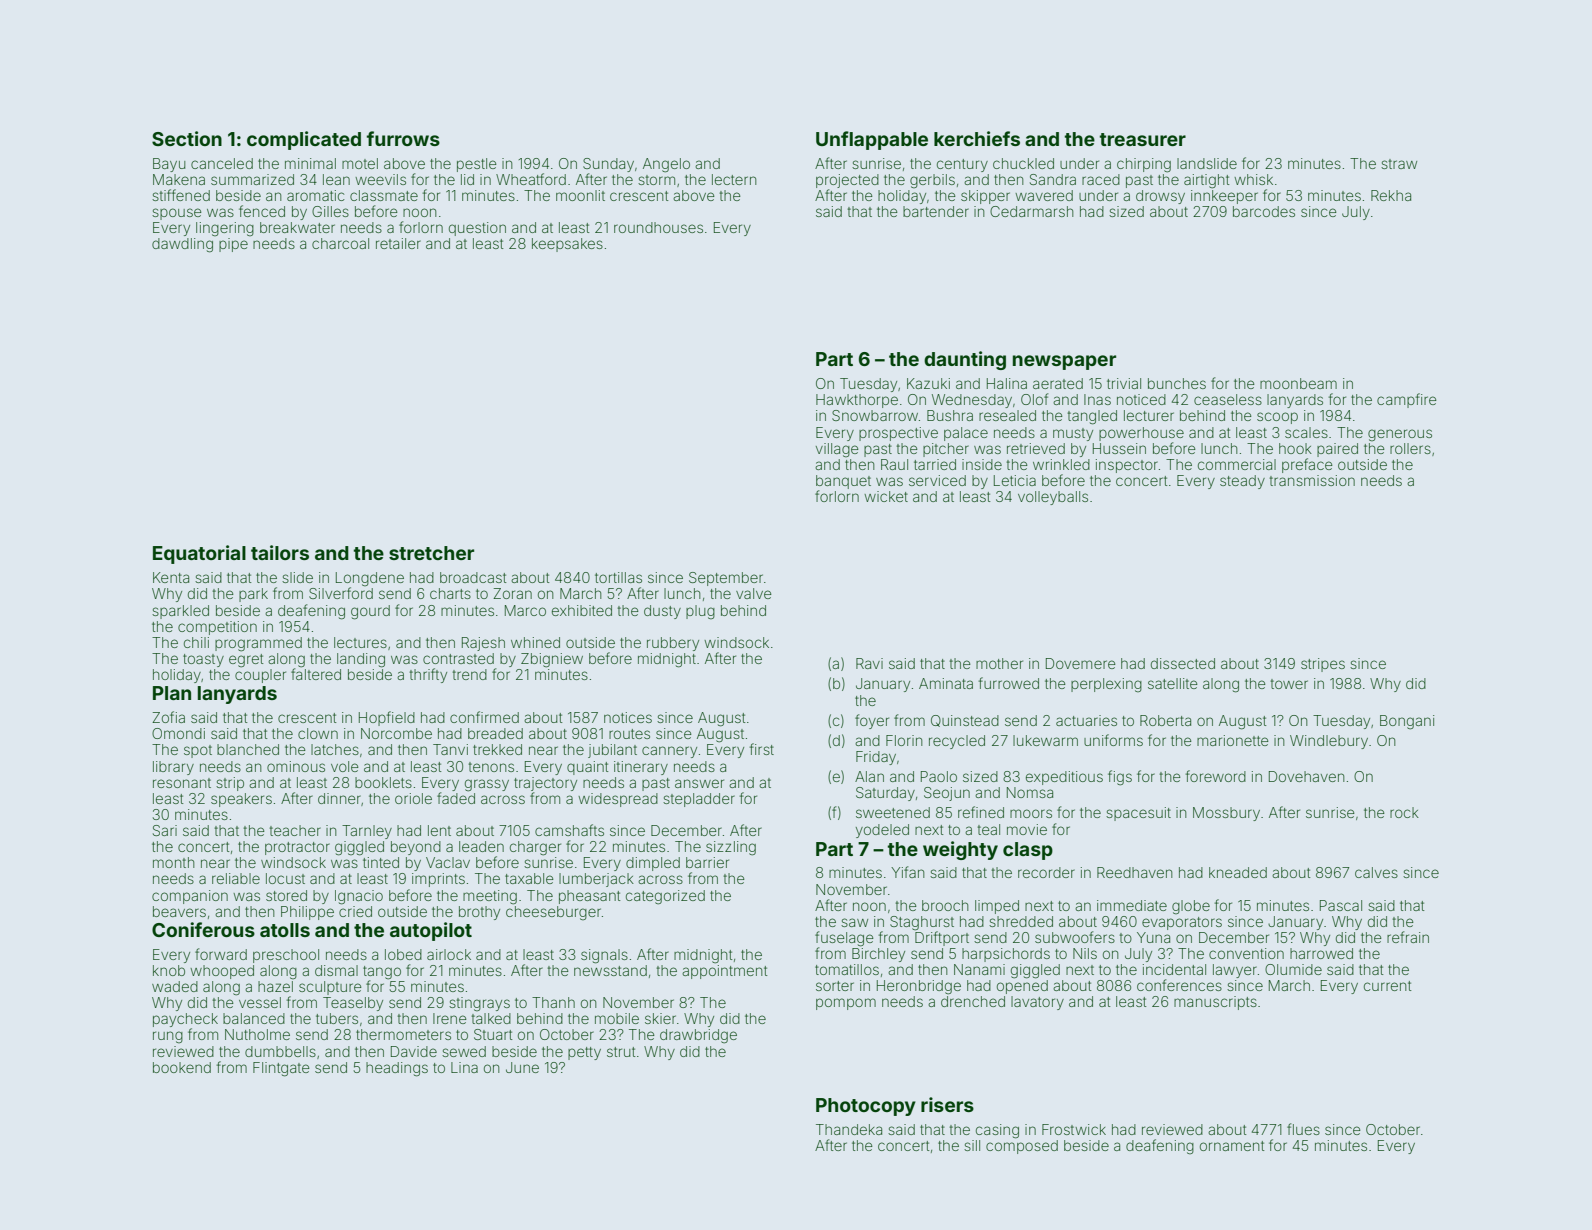  Describe the element at coordinates (280, 552) in the image. I see `tailors` at that location.
